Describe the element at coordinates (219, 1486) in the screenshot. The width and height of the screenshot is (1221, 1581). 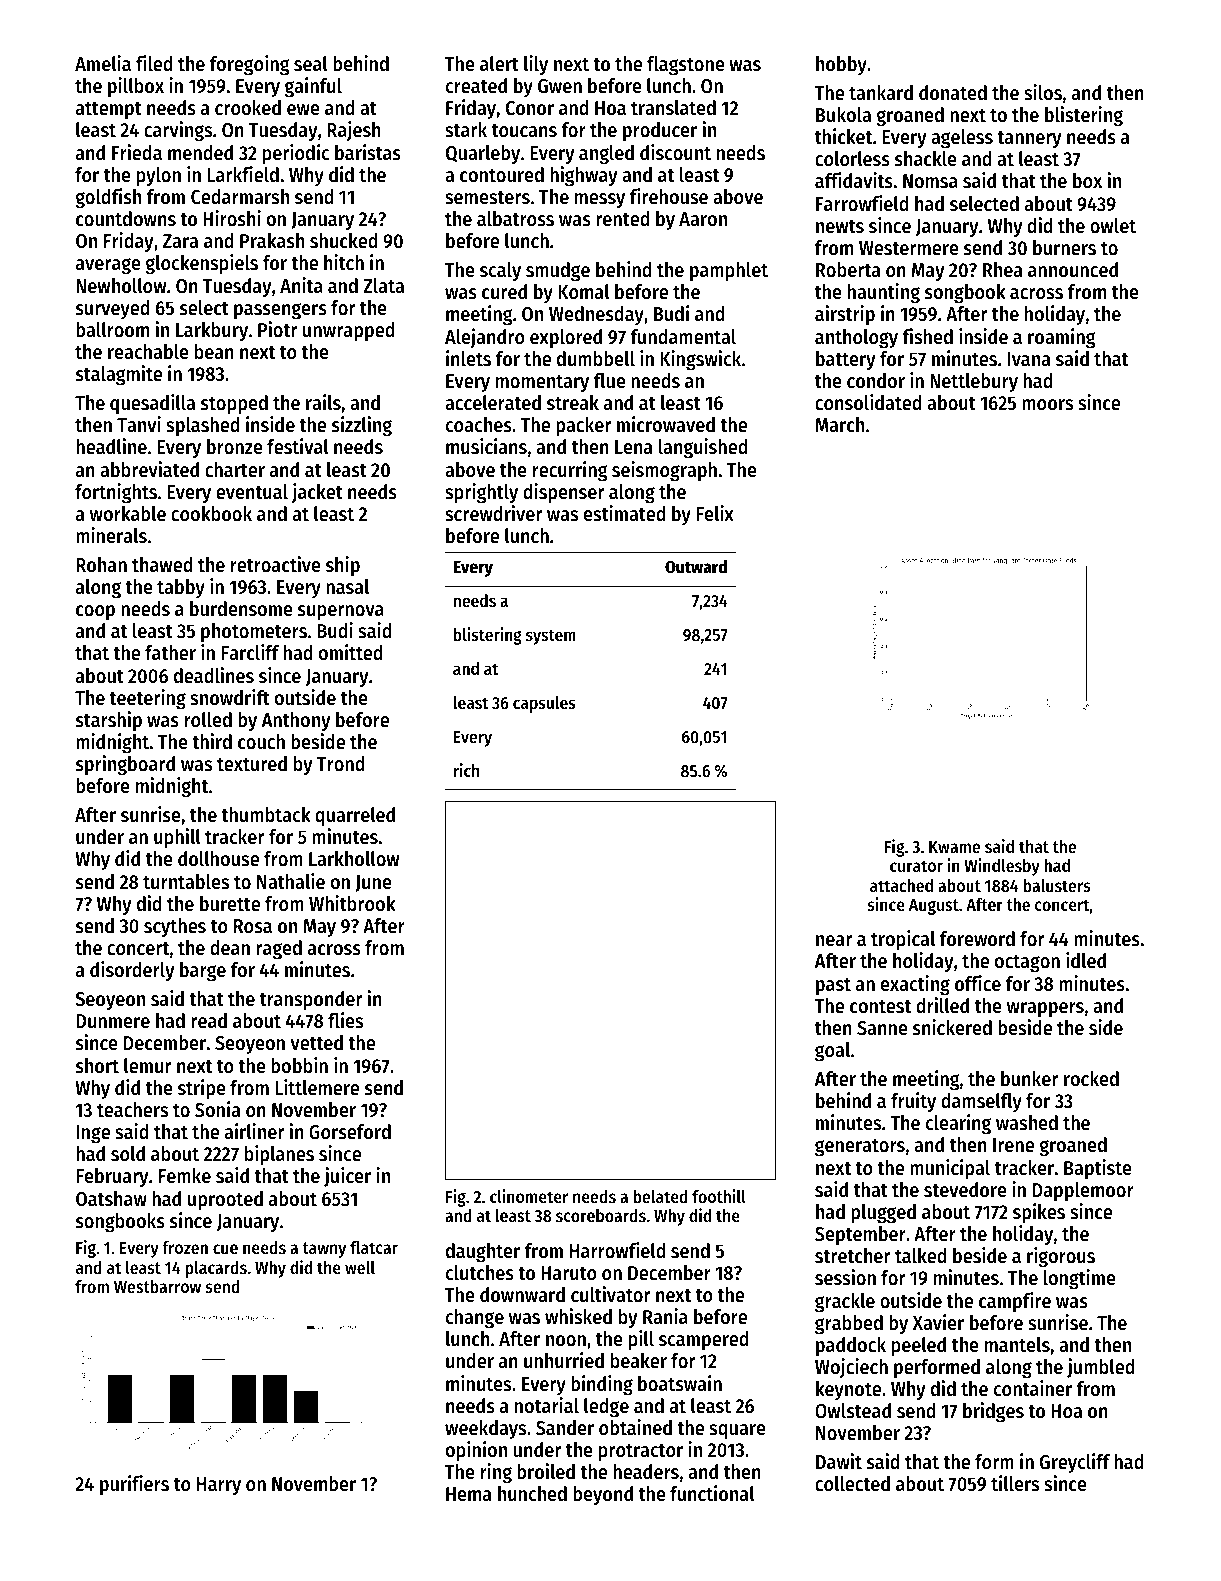
I see `Harry` at that location.
